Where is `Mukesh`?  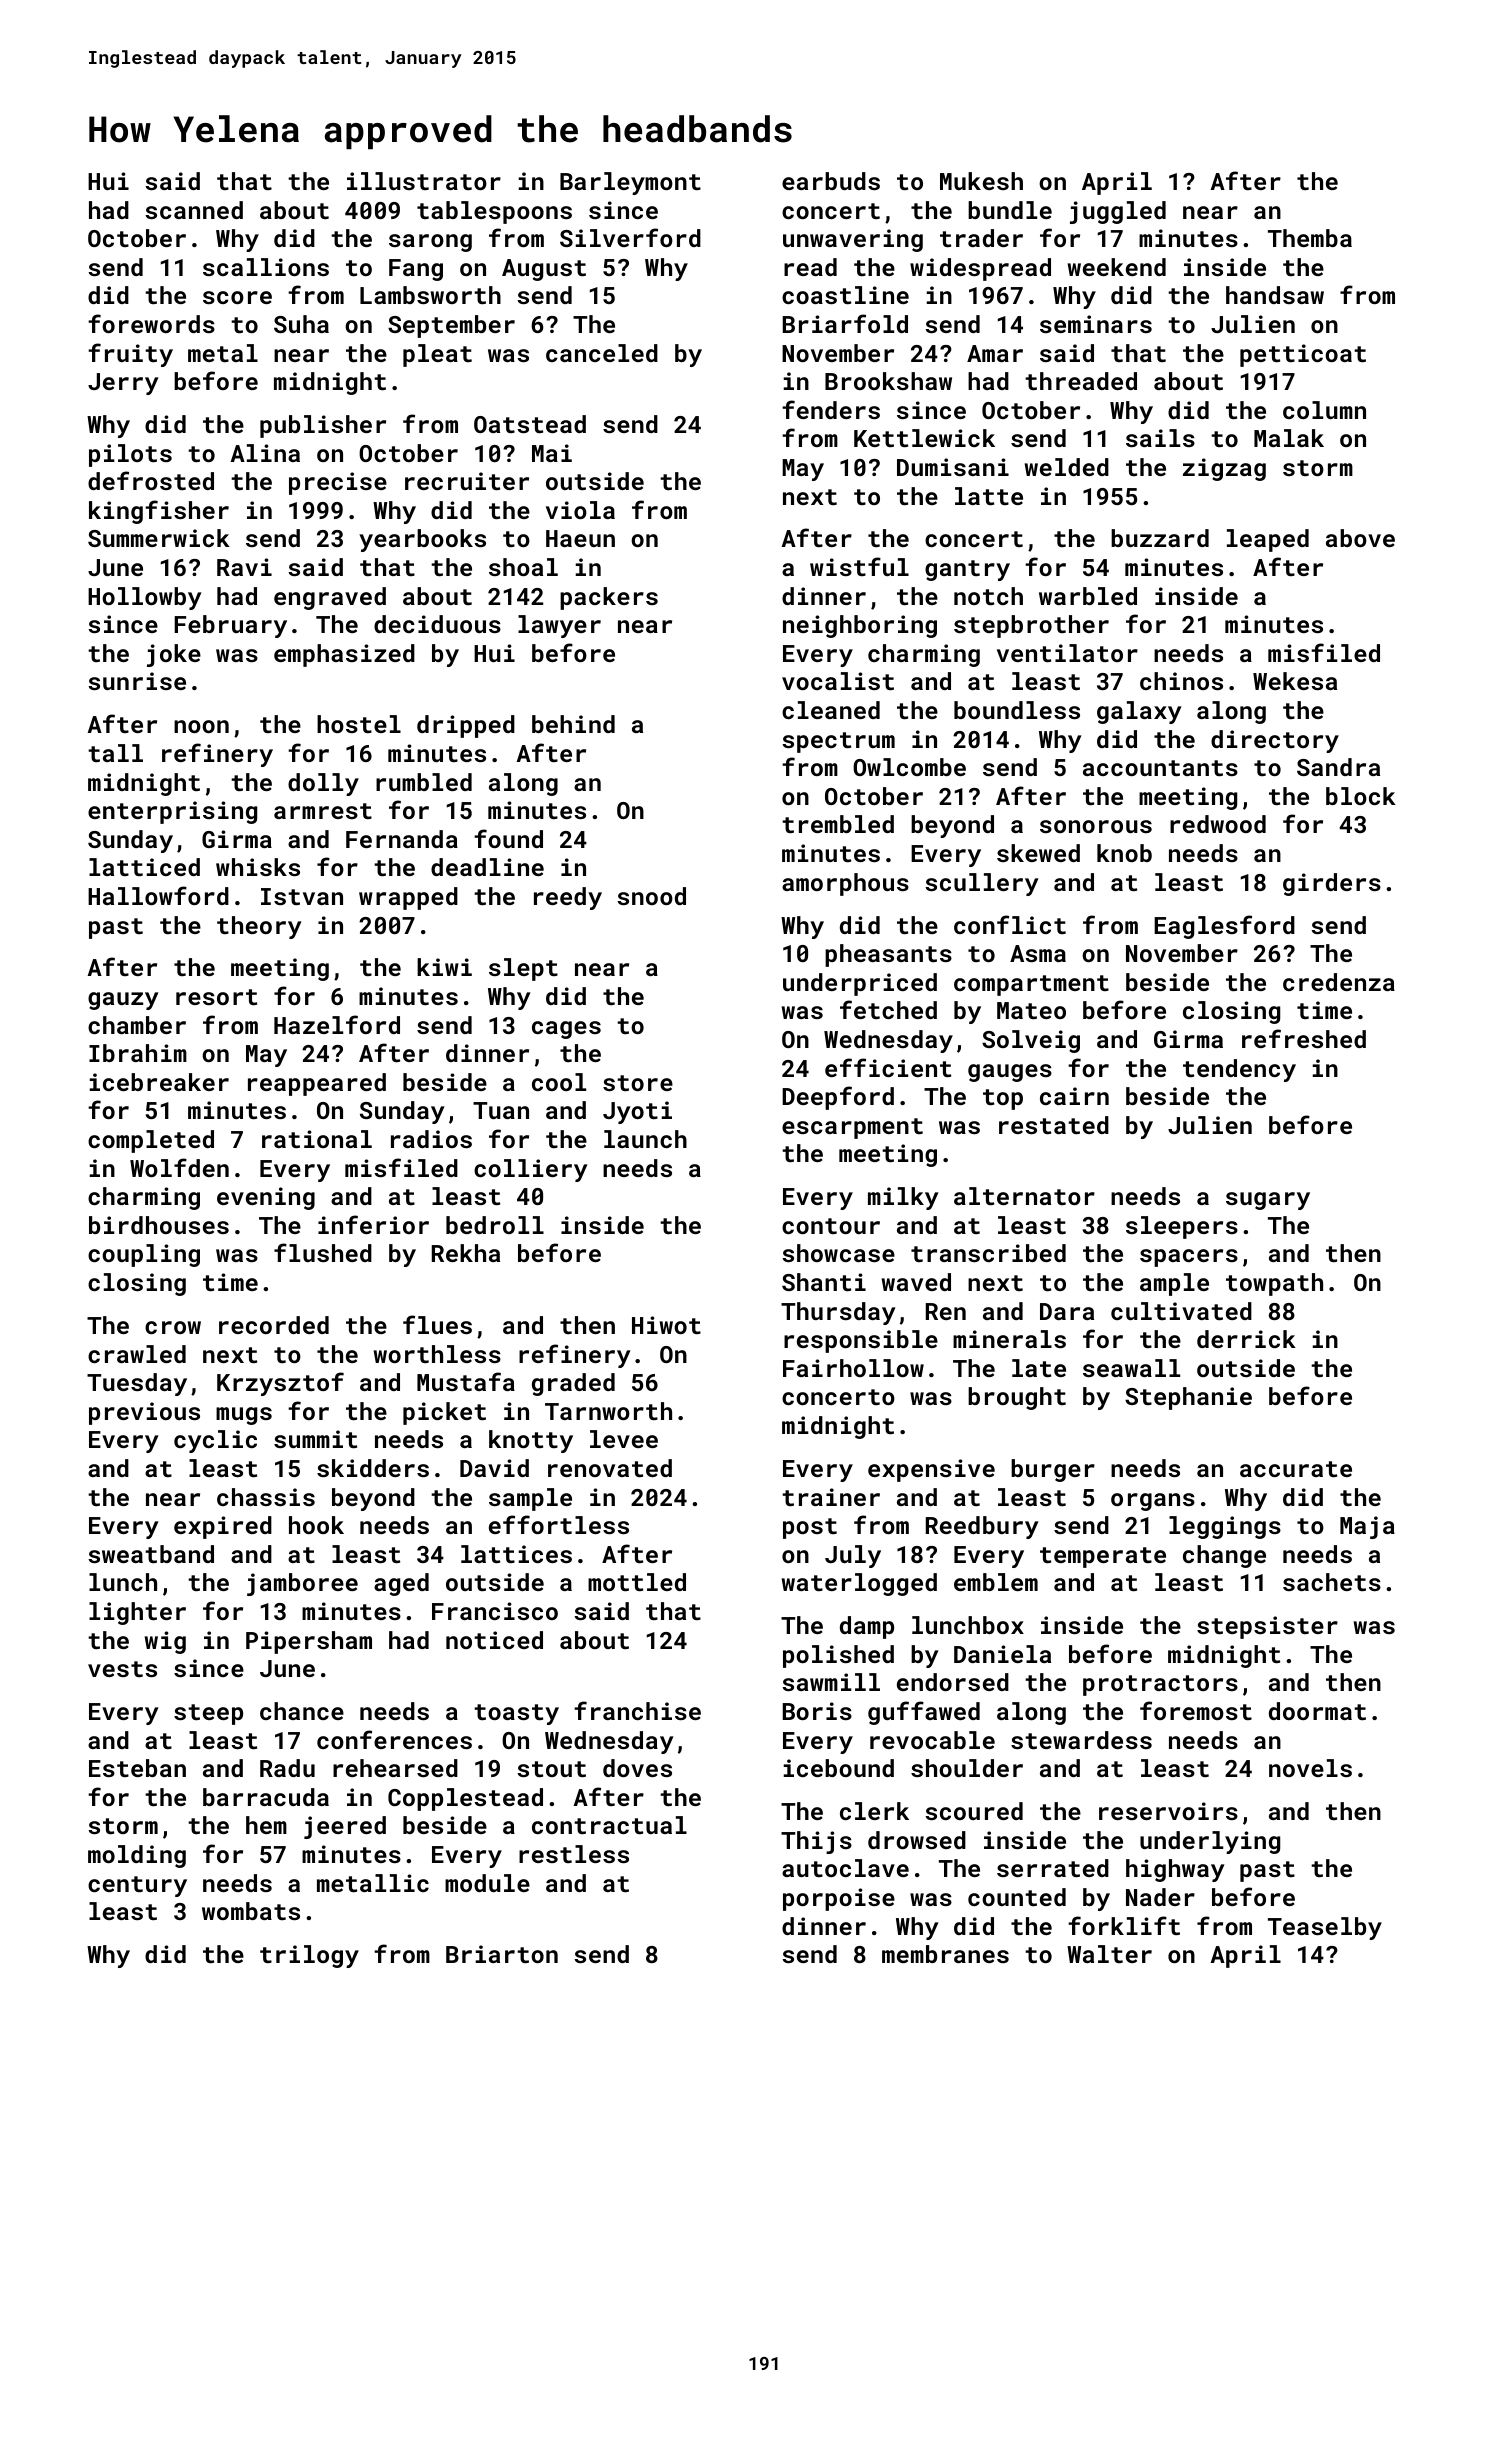 Mukesh is located at coordinates (981, 181).
